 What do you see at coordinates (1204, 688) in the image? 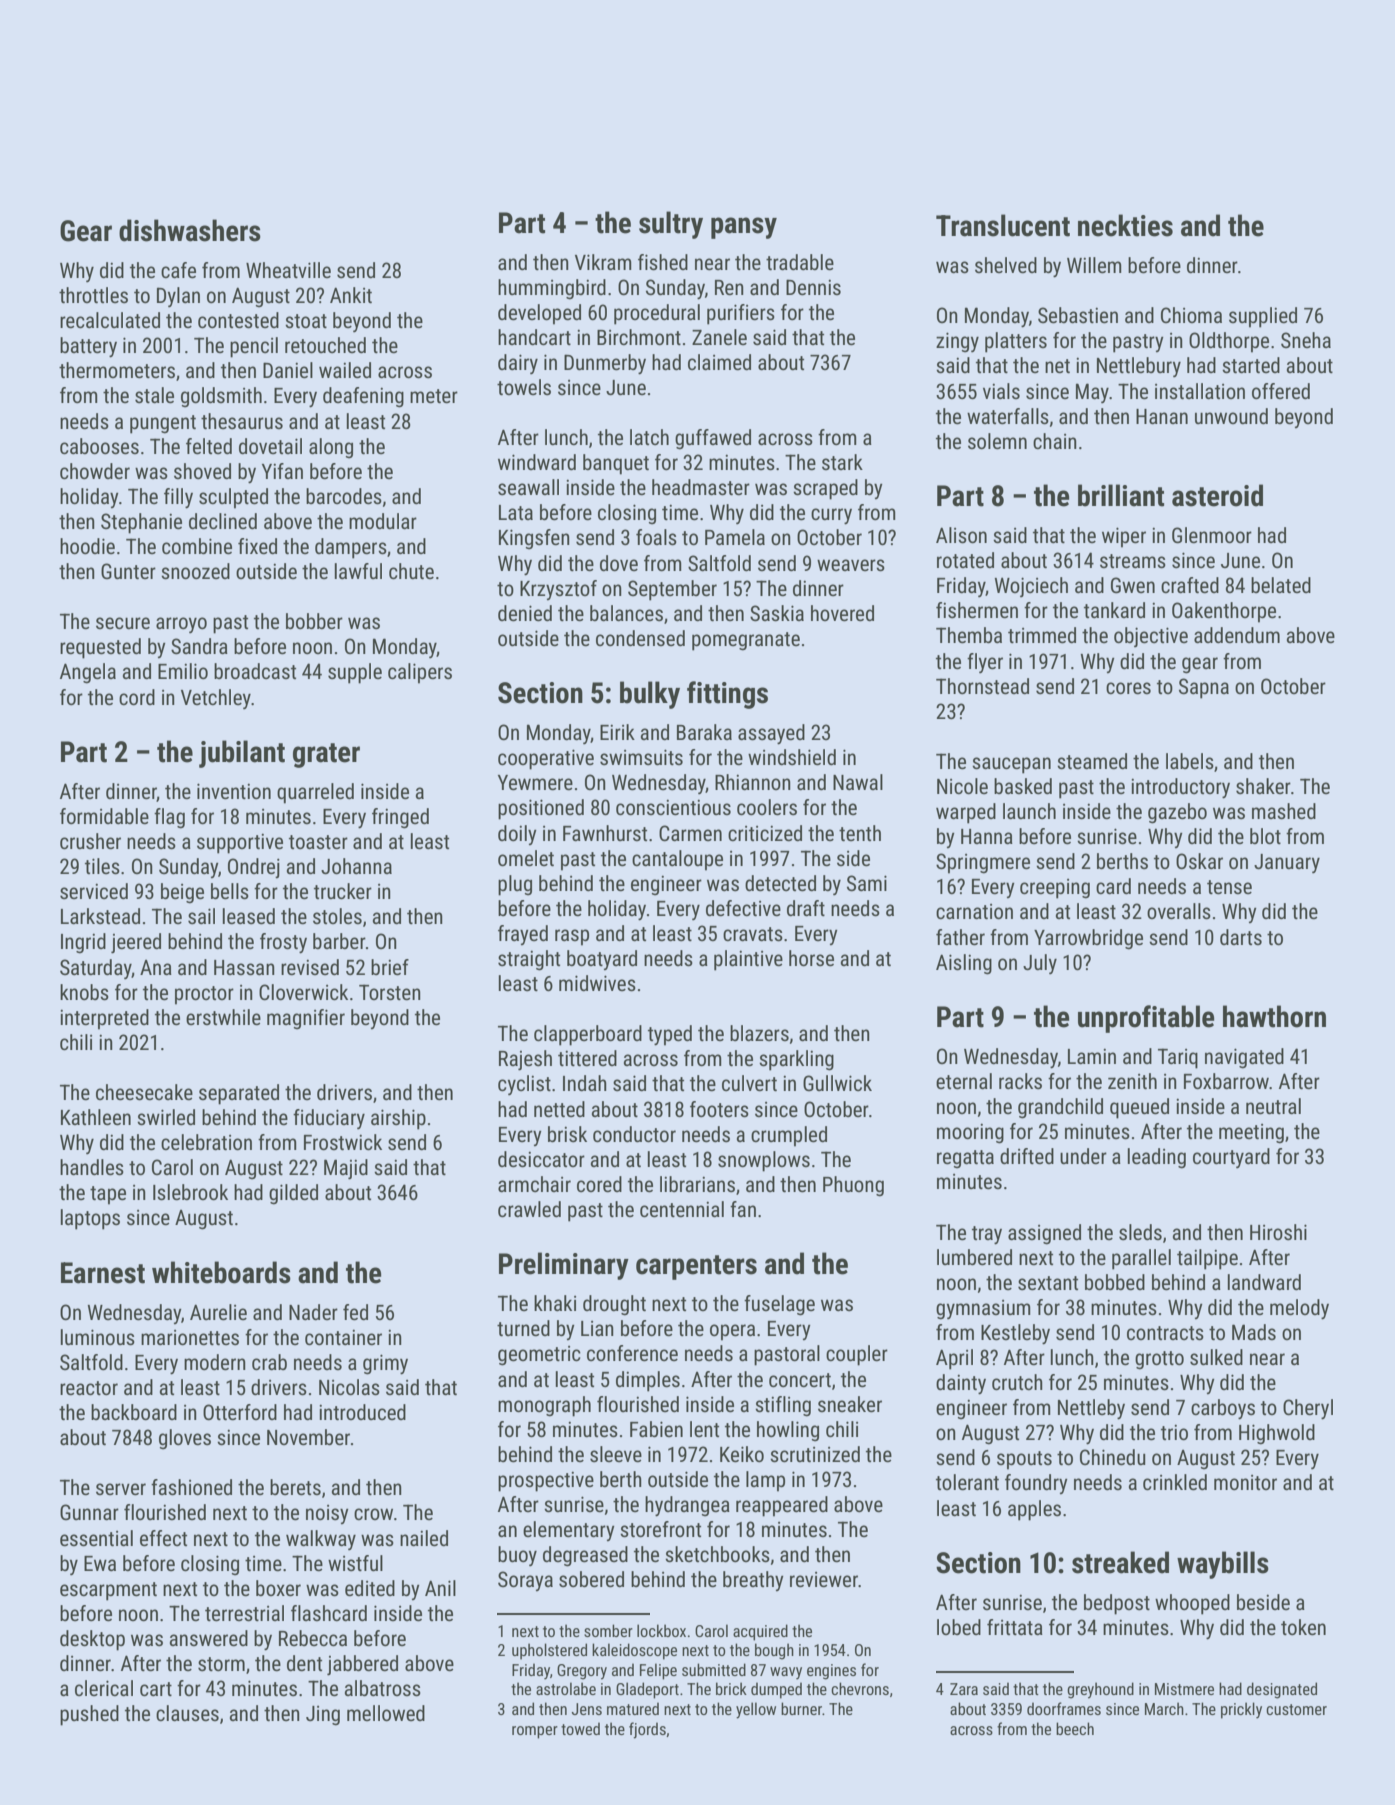
I see `Sapna` at bounding box center [1204, 688].
